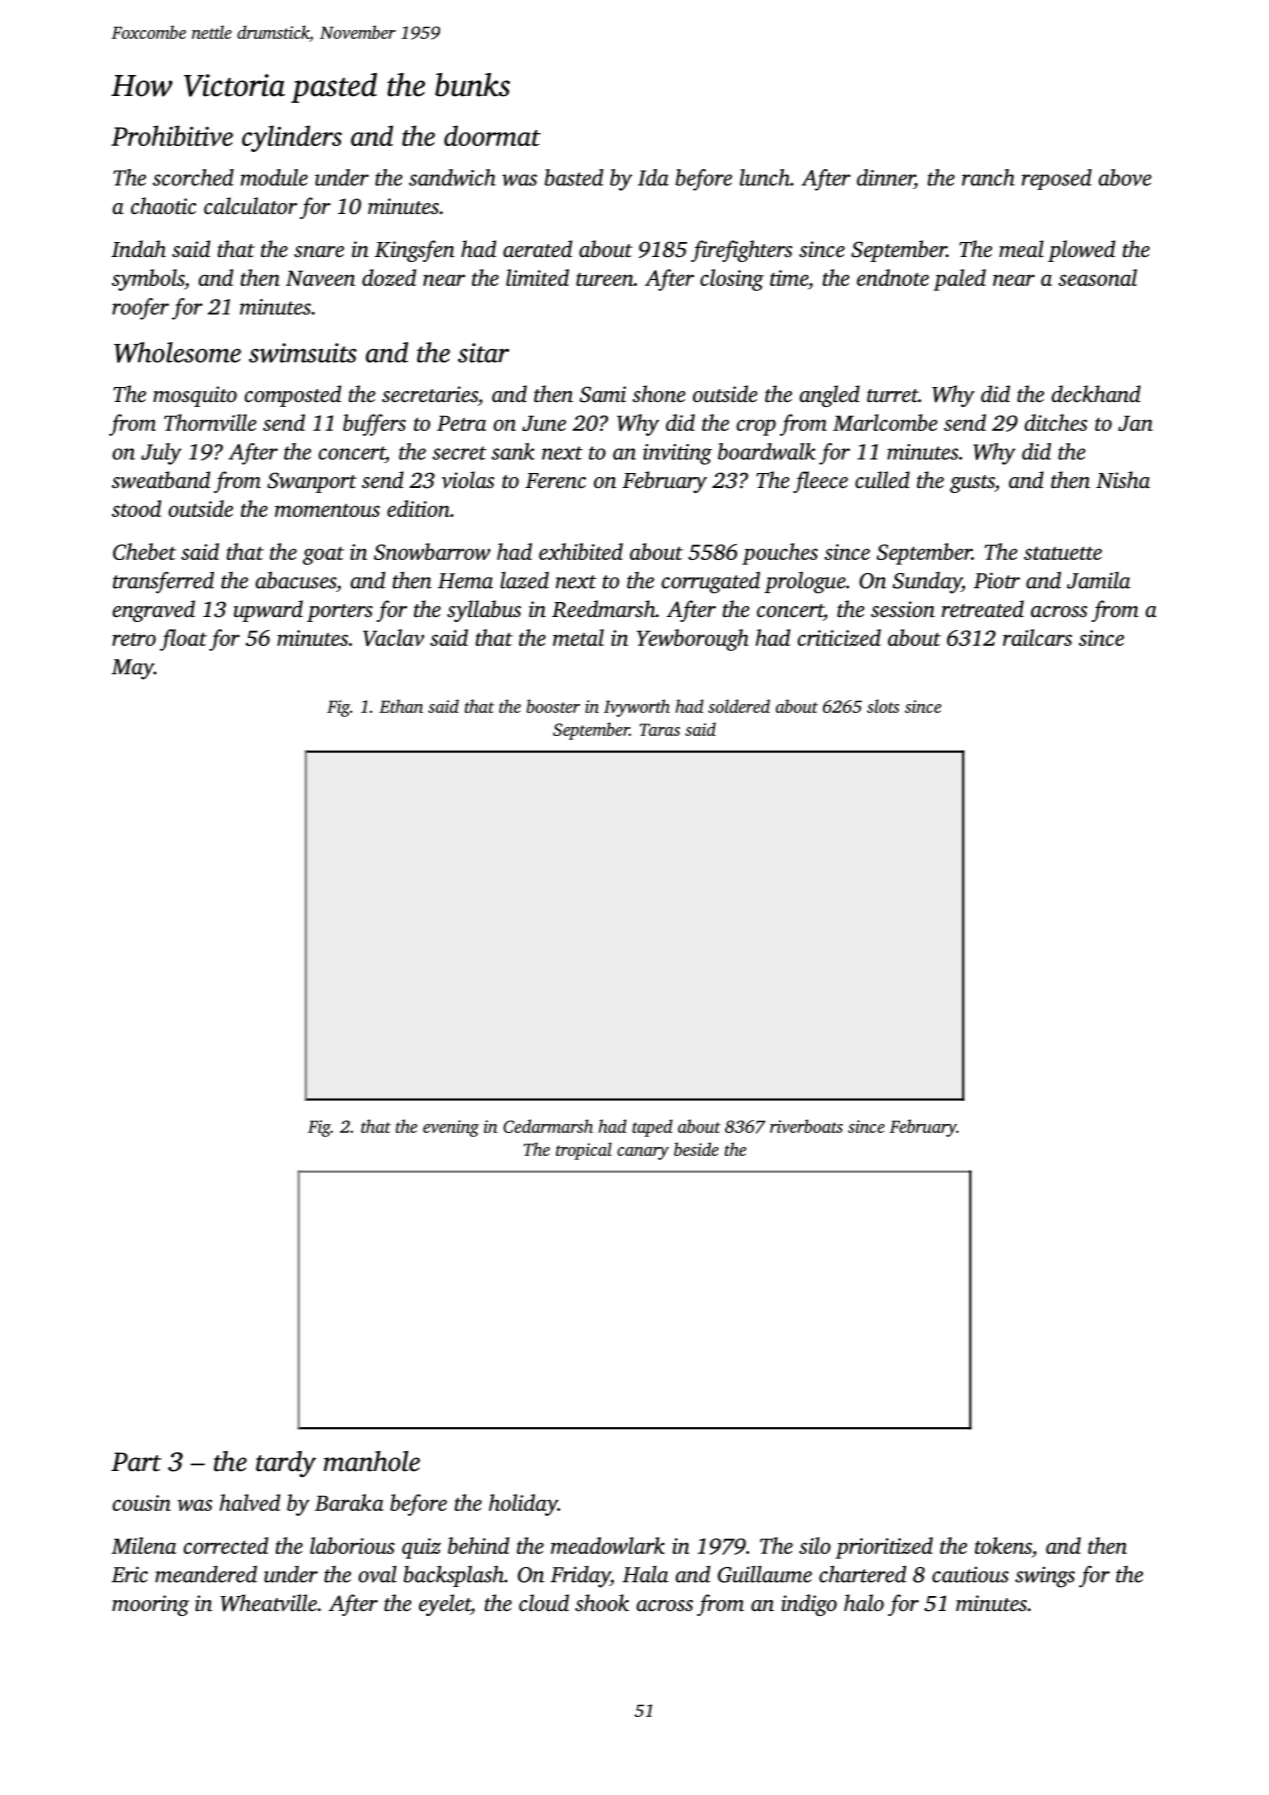  Describe the element at coordinates (643, 1153) in the screenshot. I see `canary` at that location.
